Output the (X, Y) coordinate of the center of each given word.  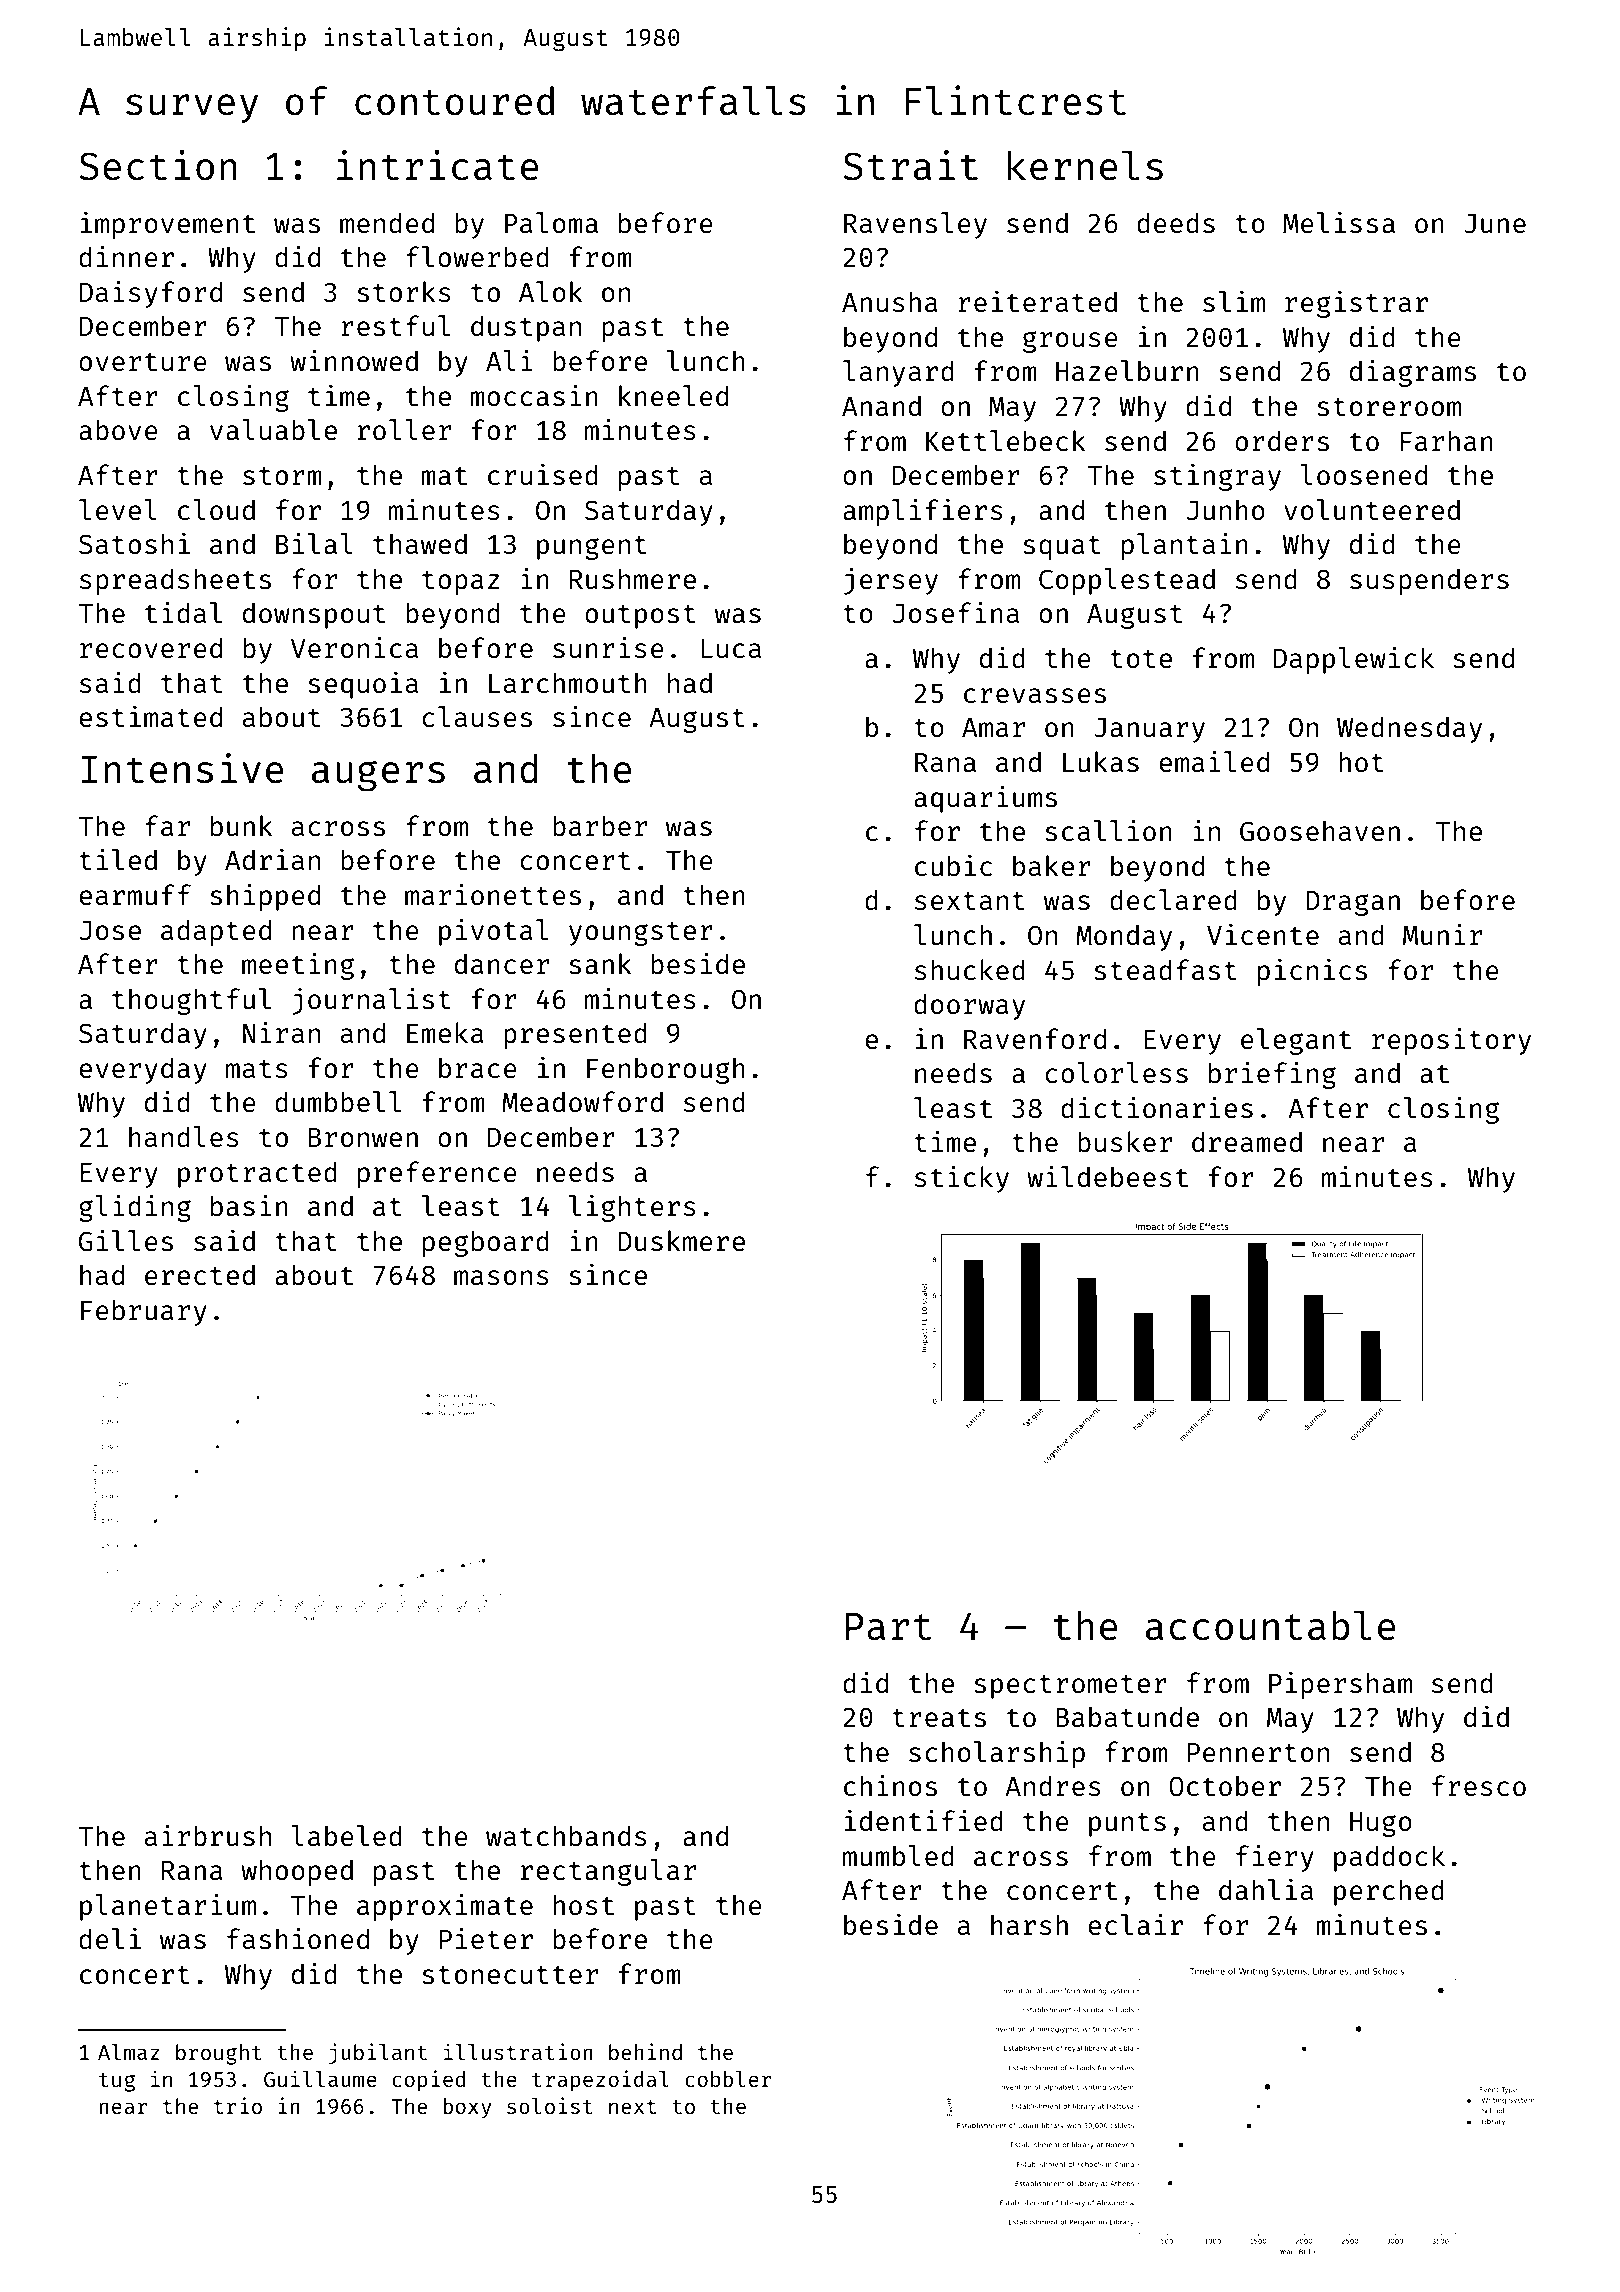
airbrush (208, 1835)
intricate (438, 165)
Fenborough (666, 1070)
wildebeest (1107, 1176)
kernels (1085, 165)
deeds (1176, 222)
